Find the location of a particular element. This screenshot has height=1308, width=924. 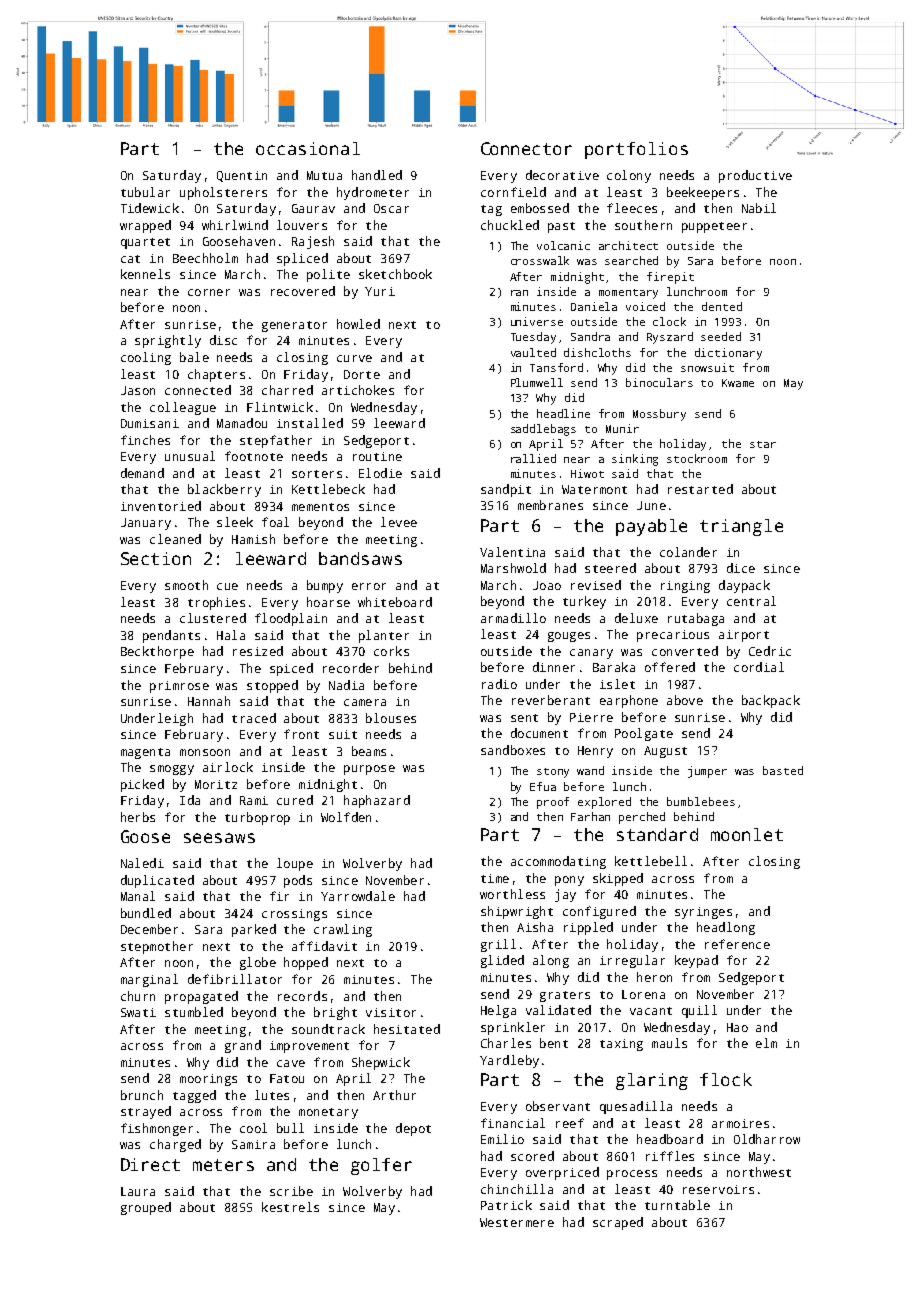

soundtrack is located at coordinates (328, 1029).
